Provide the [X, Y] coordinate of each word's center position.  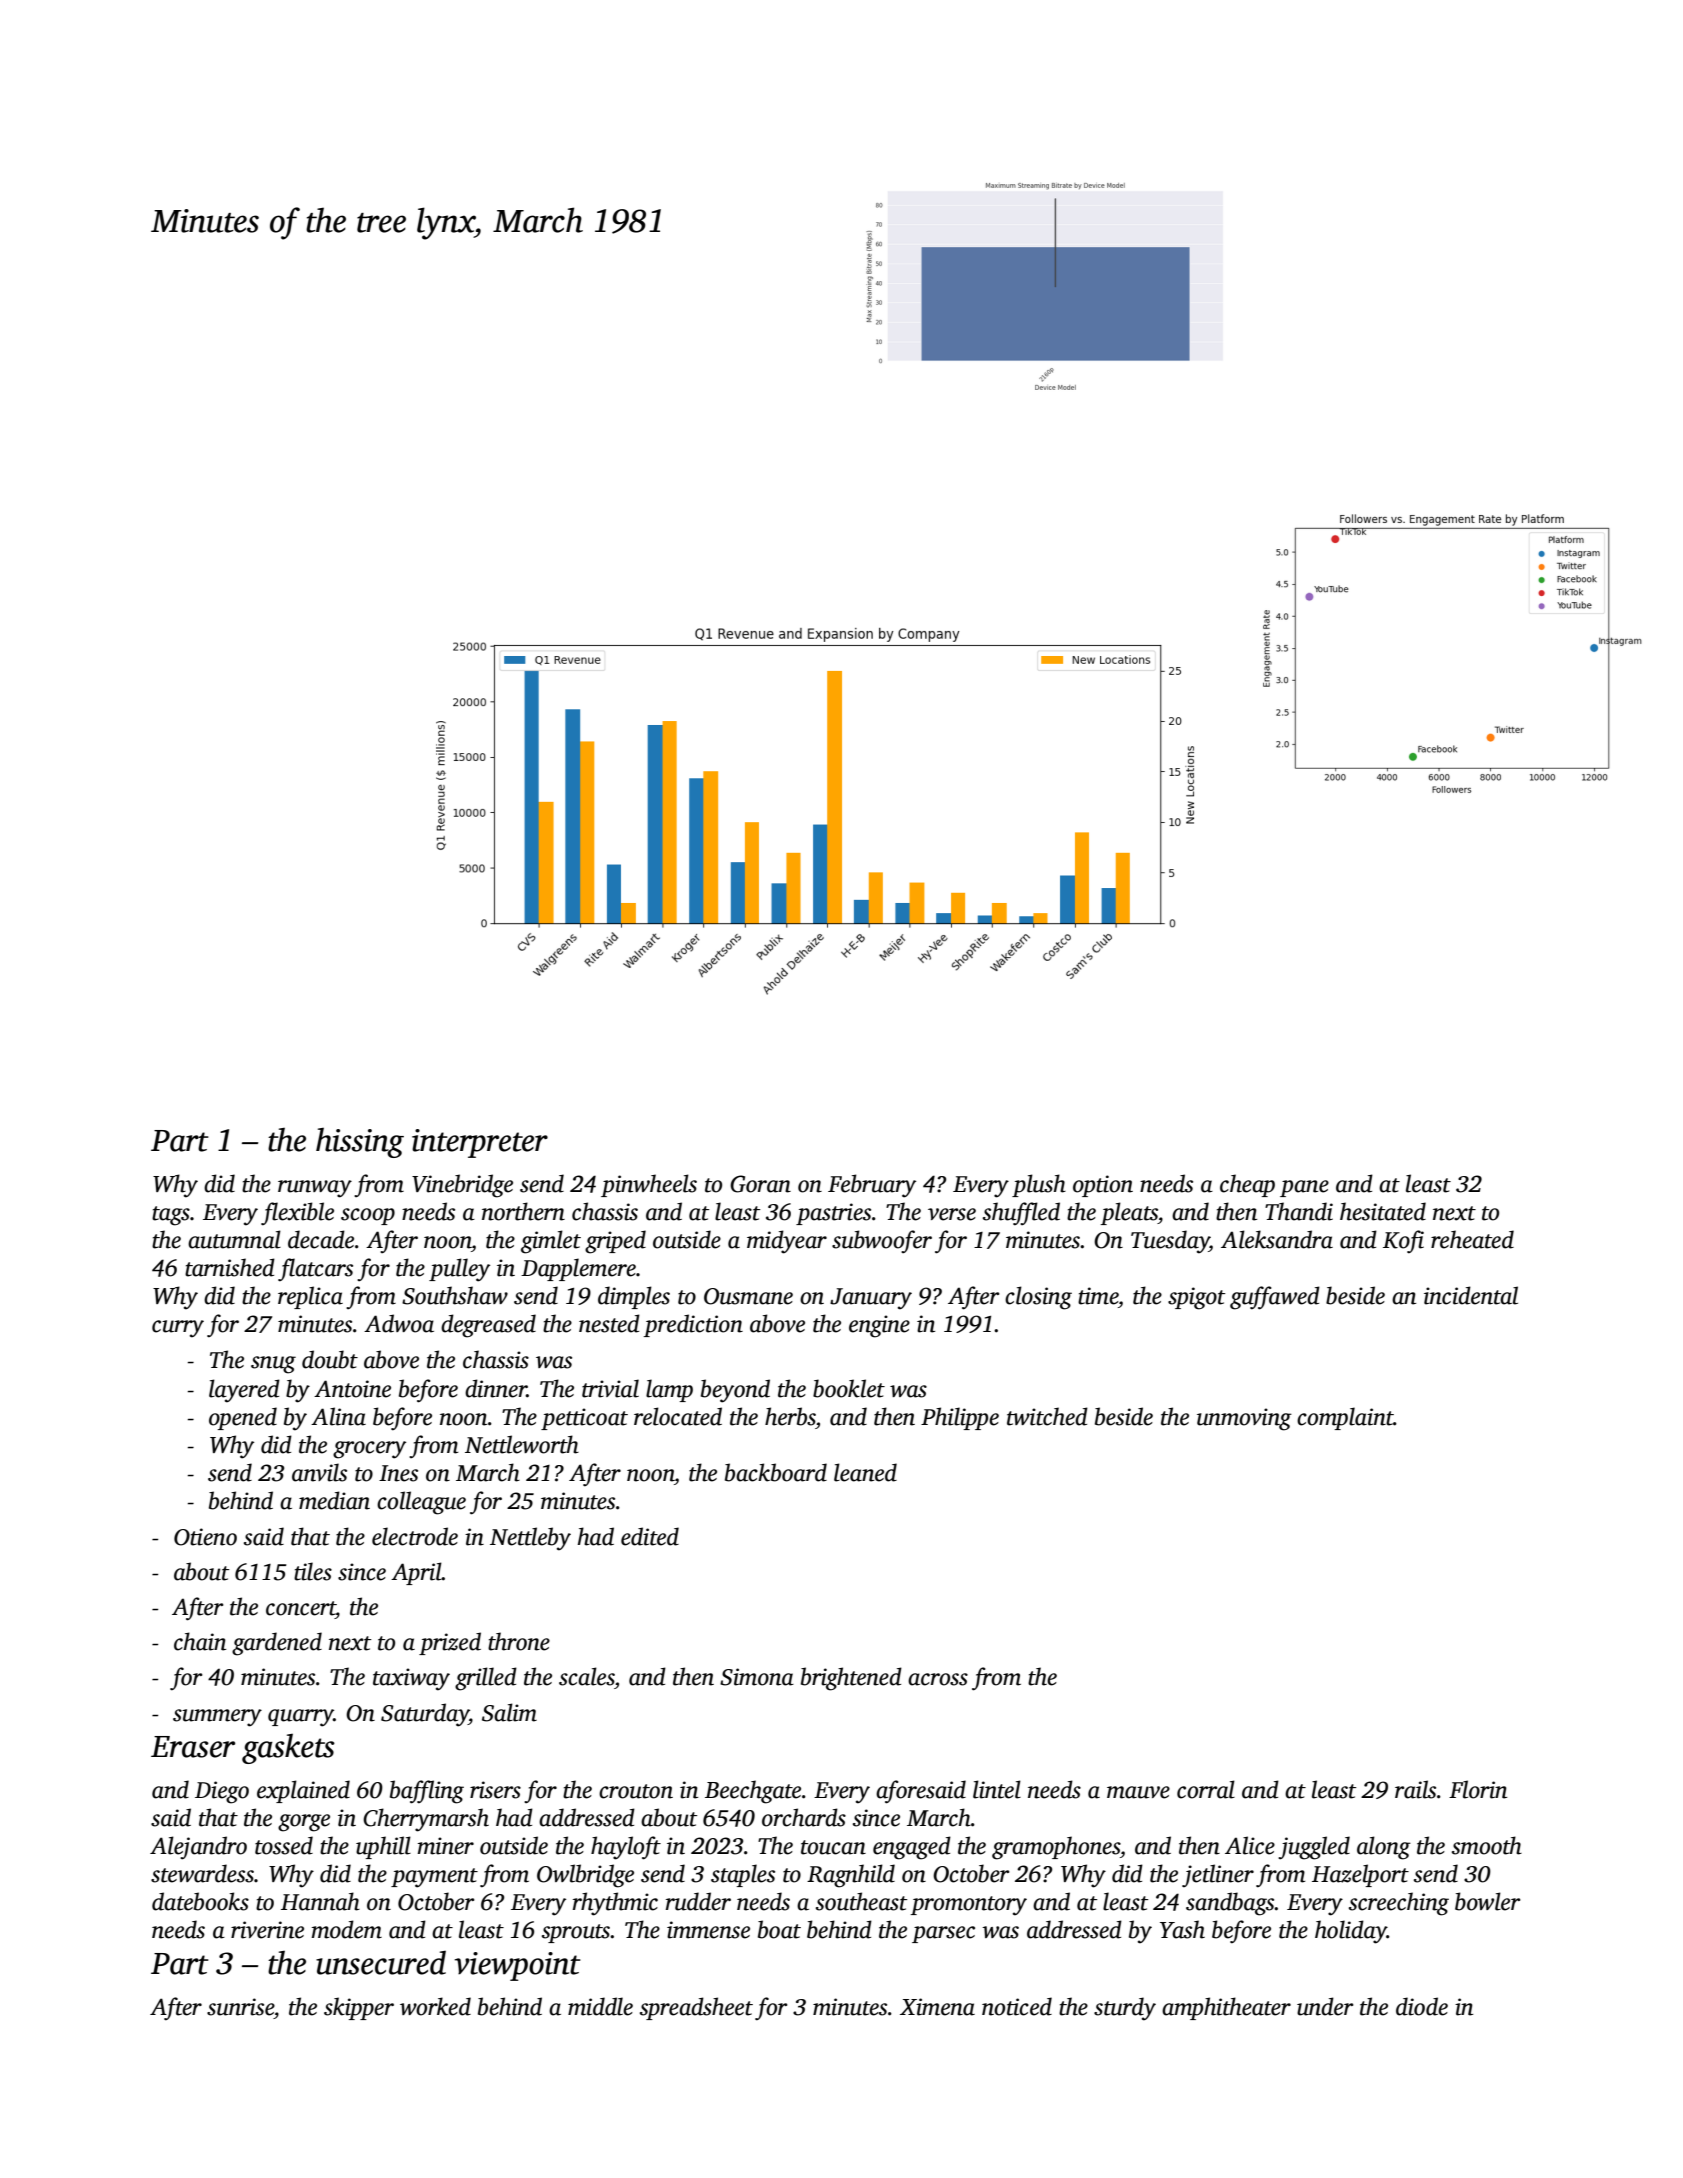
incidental [1471, 1295]
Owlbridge [585, 1876]
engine [879, 1326]
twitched [1047, 1416]
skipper [359, 2008]
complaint [1345, 1418]
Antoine [352, 1389]
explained [303, 1791]
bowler [1488, 1901]
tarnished [230, 1267]
